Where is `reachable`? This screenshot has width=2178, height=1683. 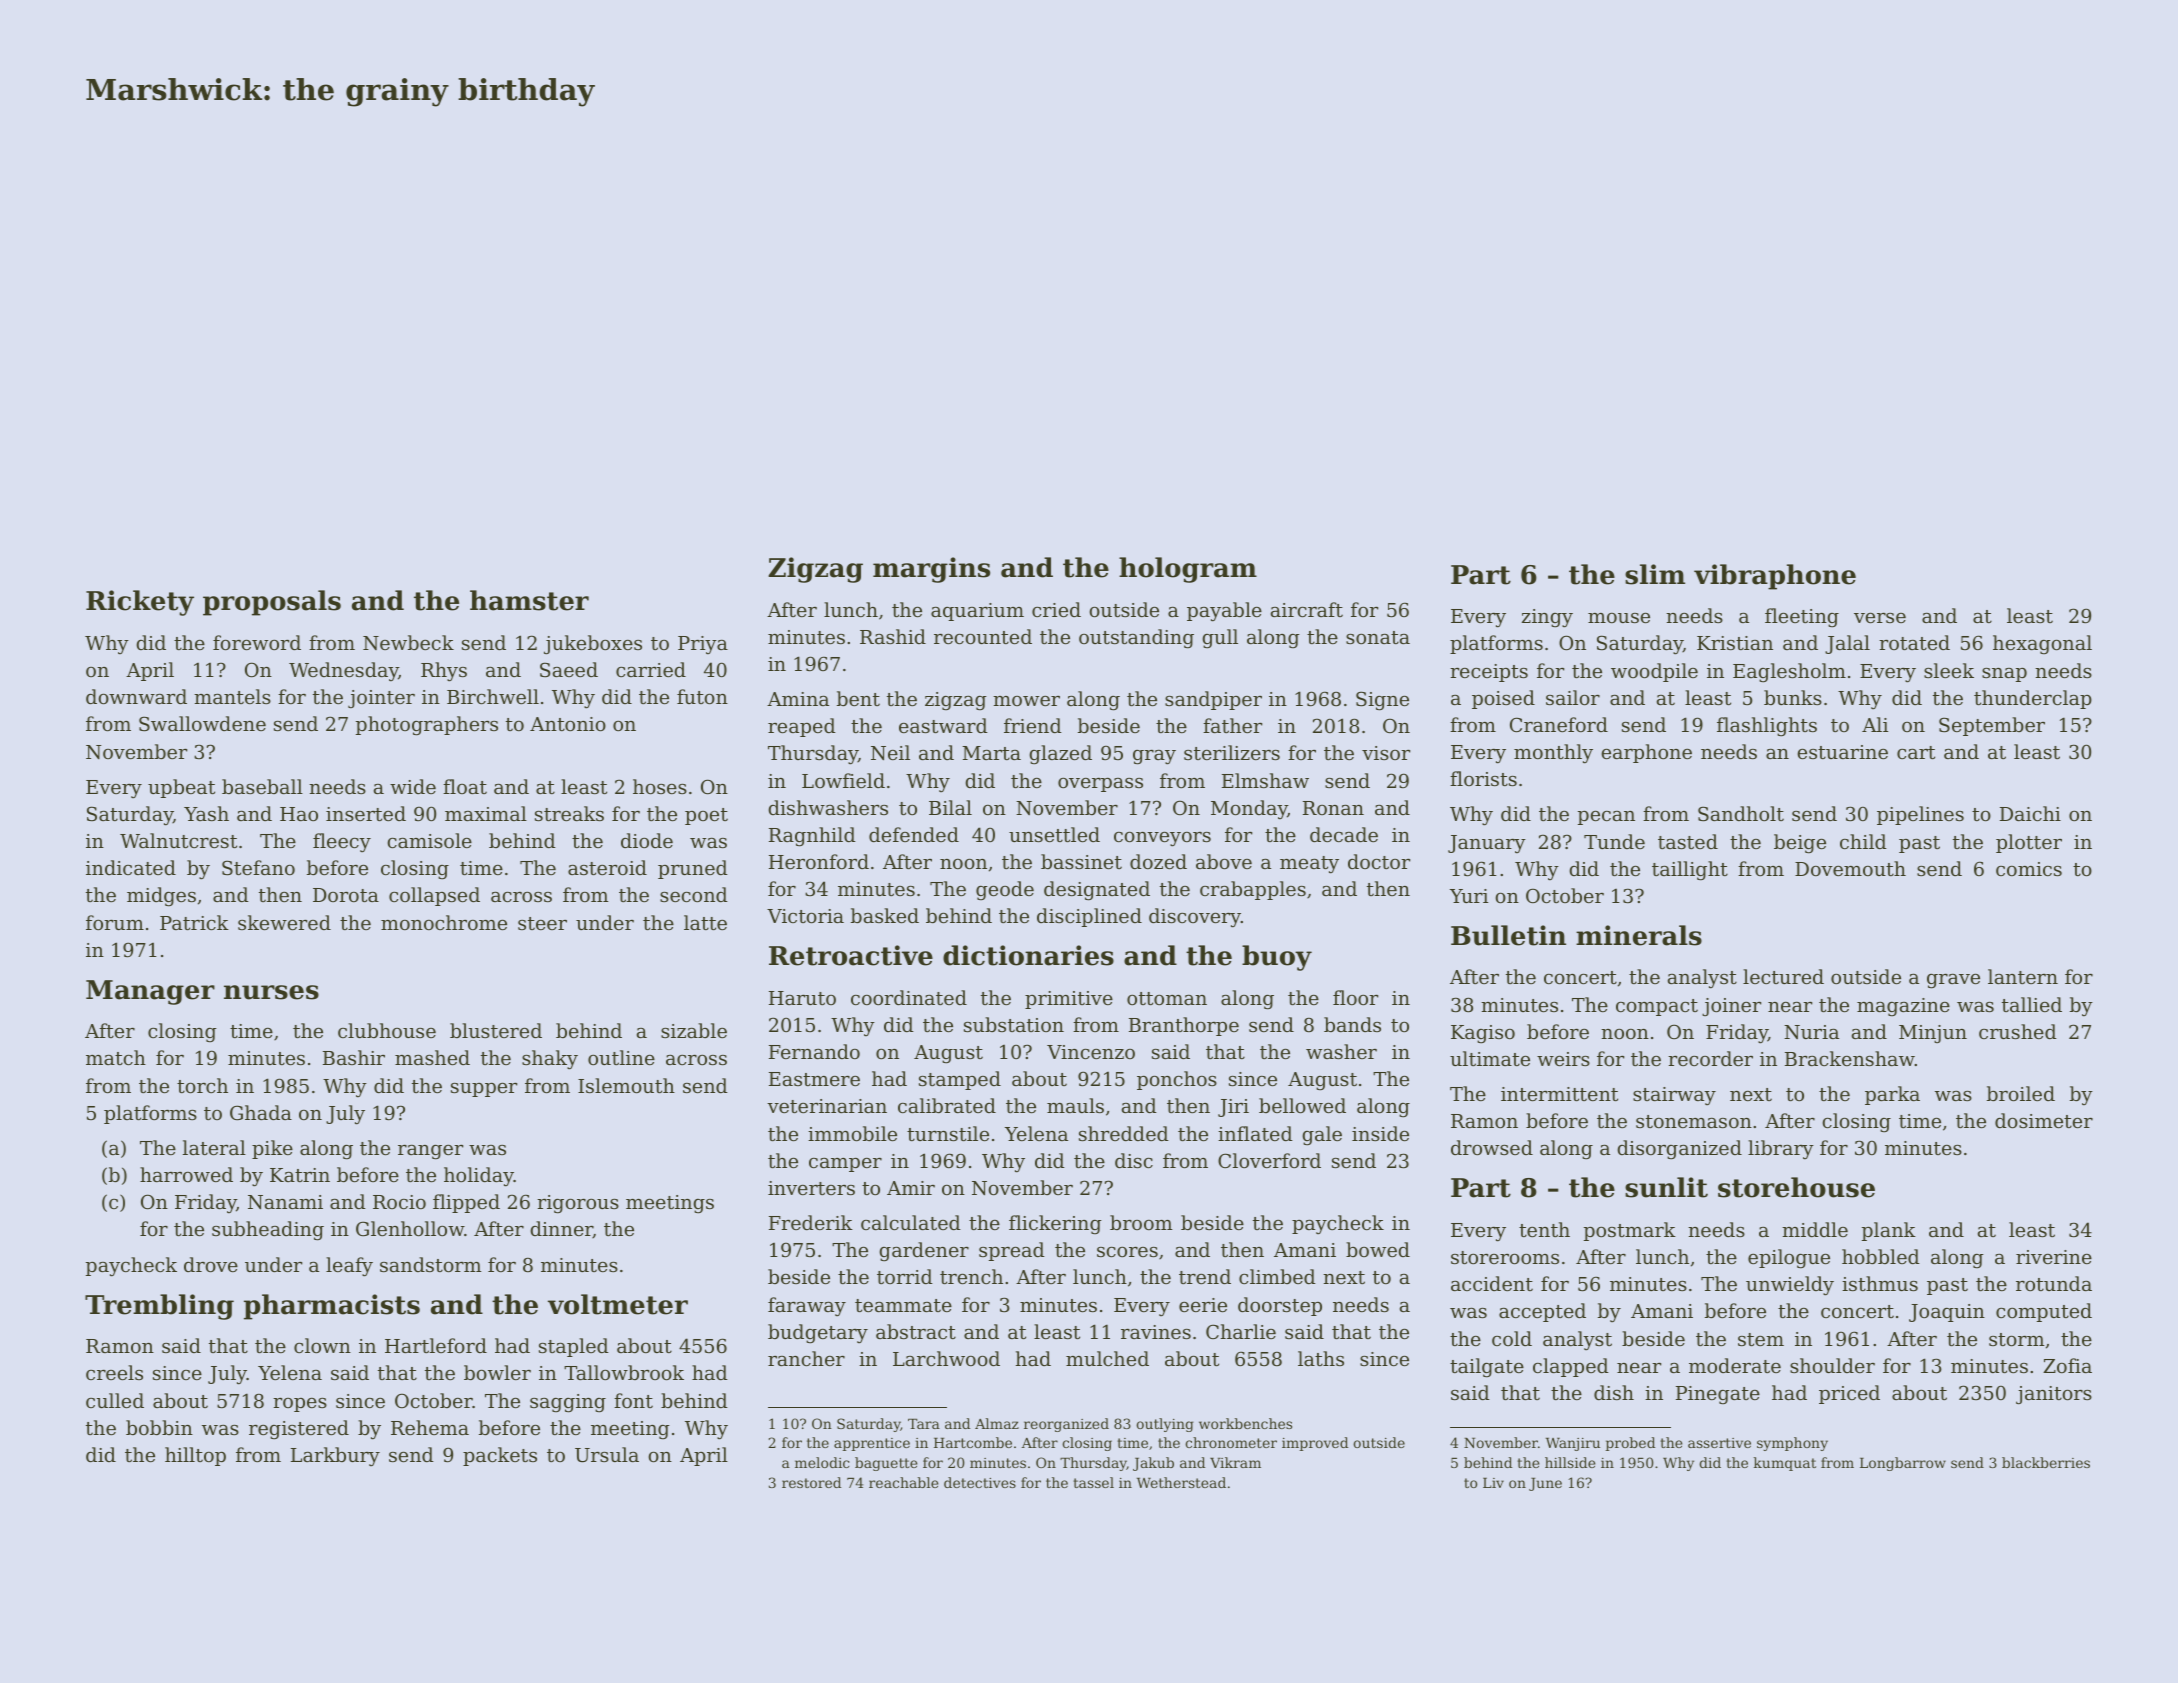
reachable is located at coordinates (903, 1482).
